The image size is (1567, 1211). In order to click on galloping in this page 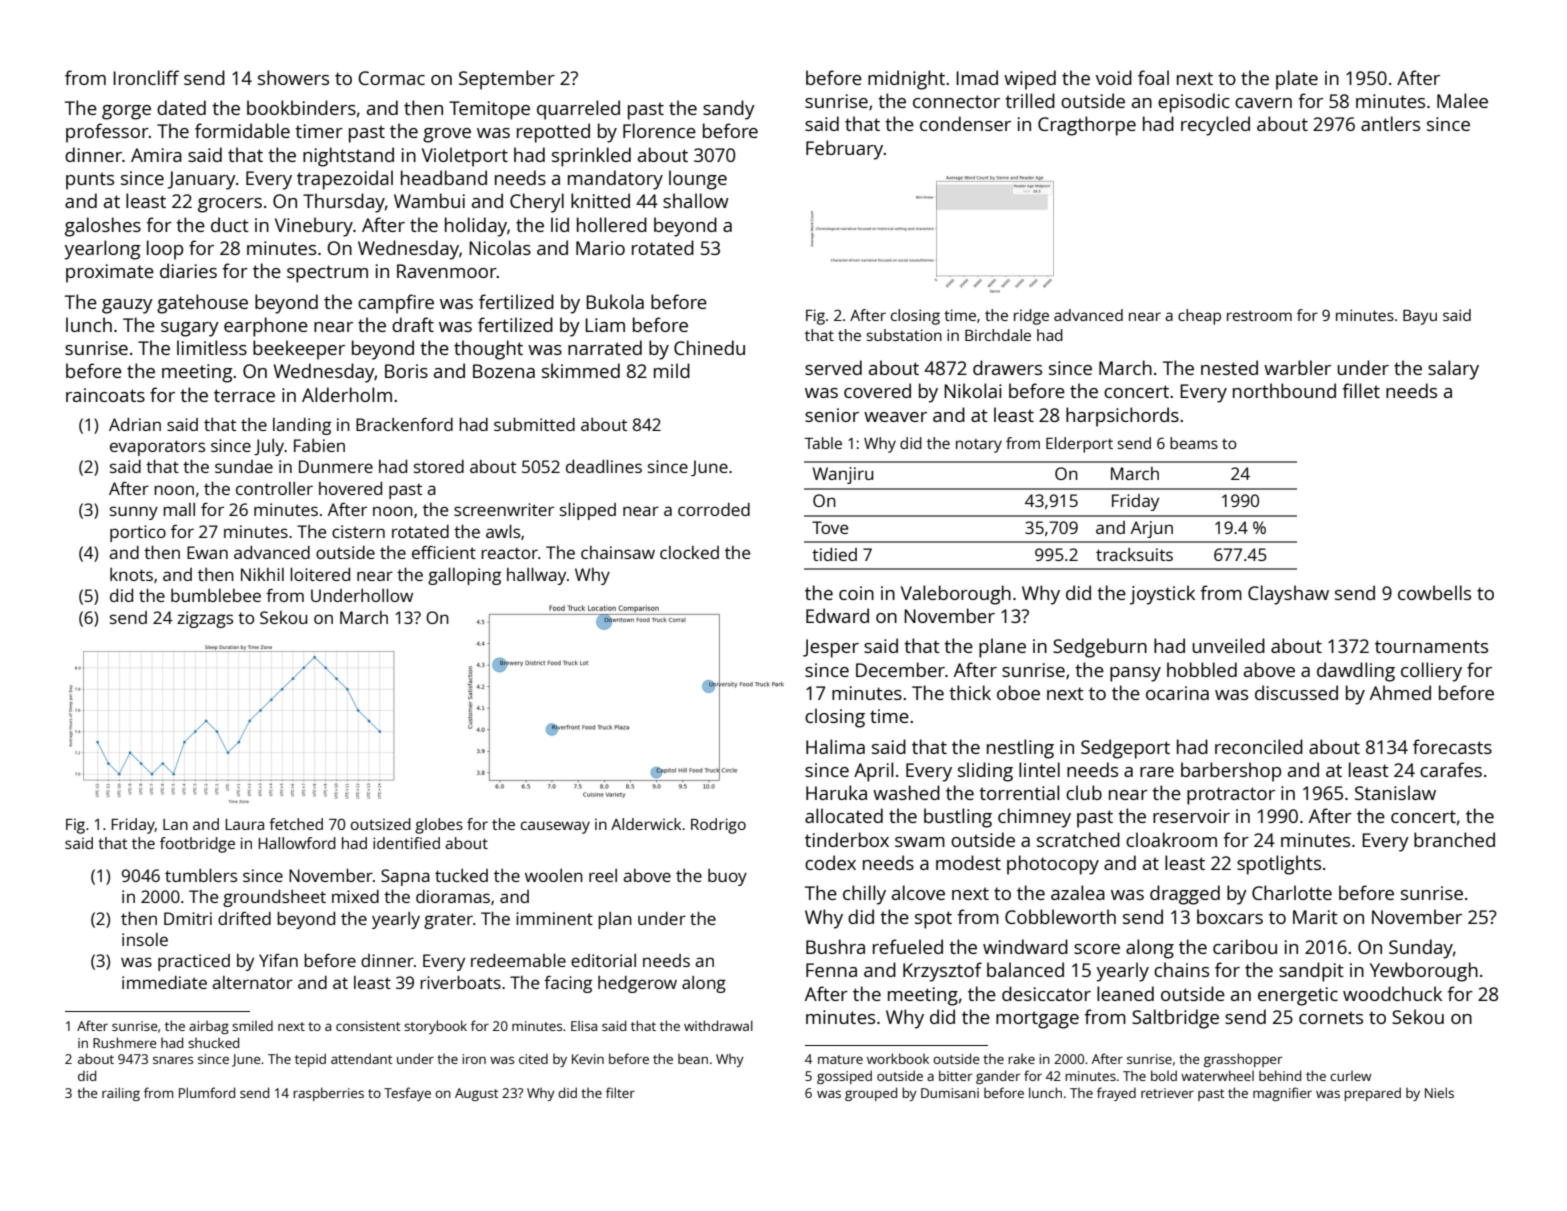, I will do `click(464, 576)`.
